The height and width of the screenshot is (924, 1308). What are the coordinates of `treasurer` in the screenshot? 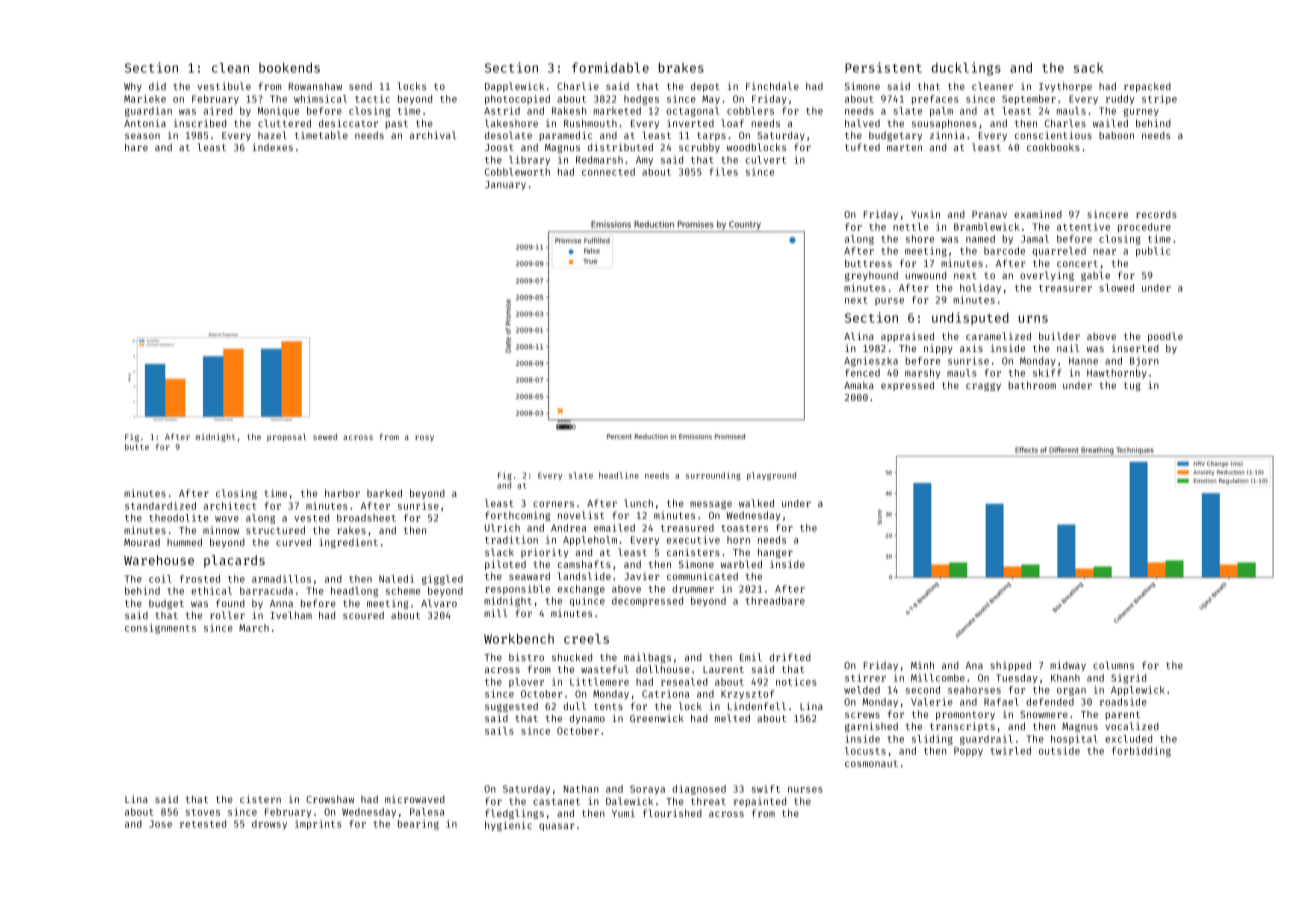 It's located at (1065, 288).
